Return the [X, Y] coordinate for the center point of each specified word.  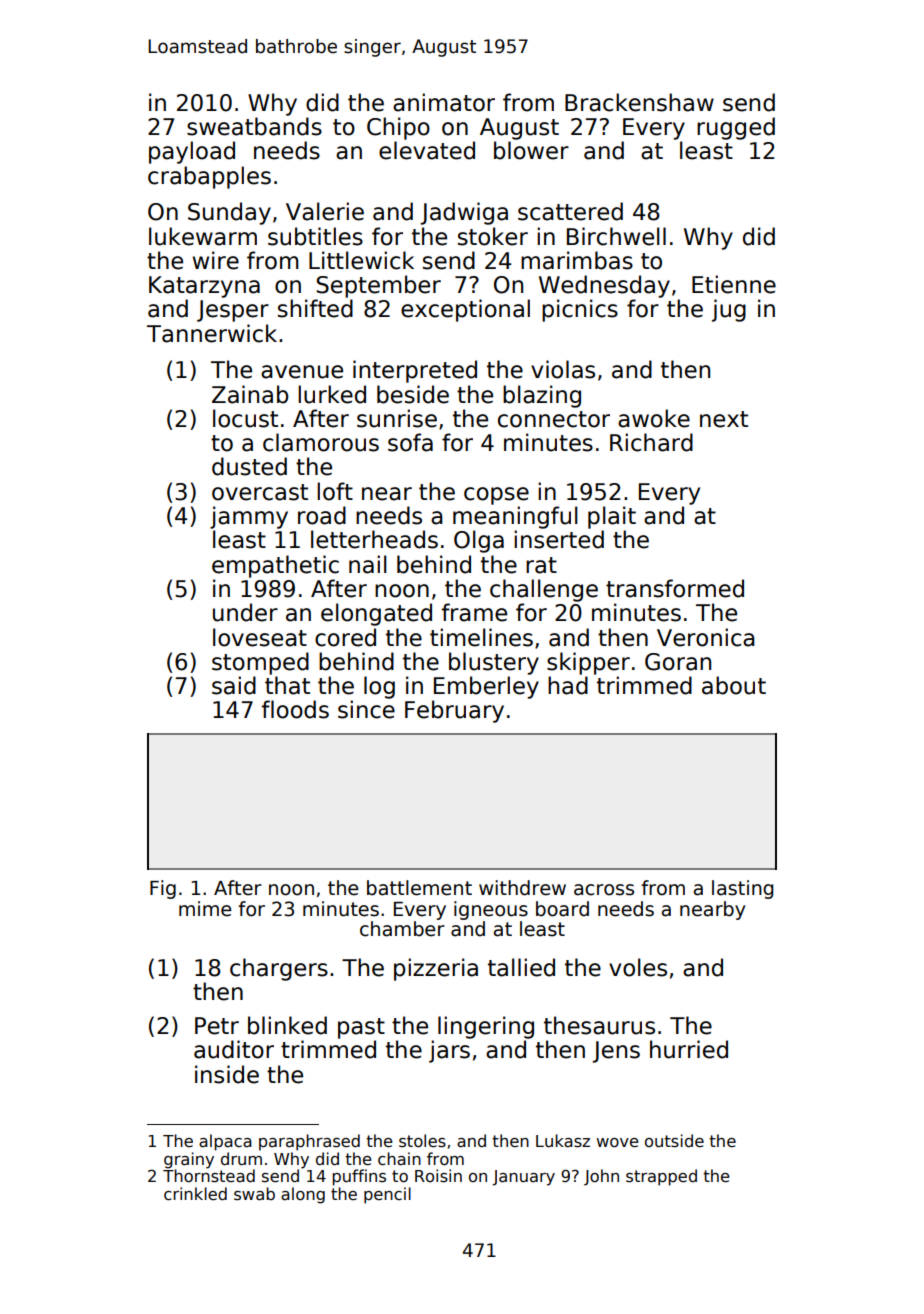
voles [638, 967]
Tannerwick [212, 333]
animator [444, 102]
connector [554, 419]
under [245, 612]
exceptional [465, 310]
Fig [163, 889]
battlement [419, 888]
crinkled [195, 1193]
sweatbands [254, 126]
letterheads [374, 539]
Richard [651, 442]
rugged [736, 128]
